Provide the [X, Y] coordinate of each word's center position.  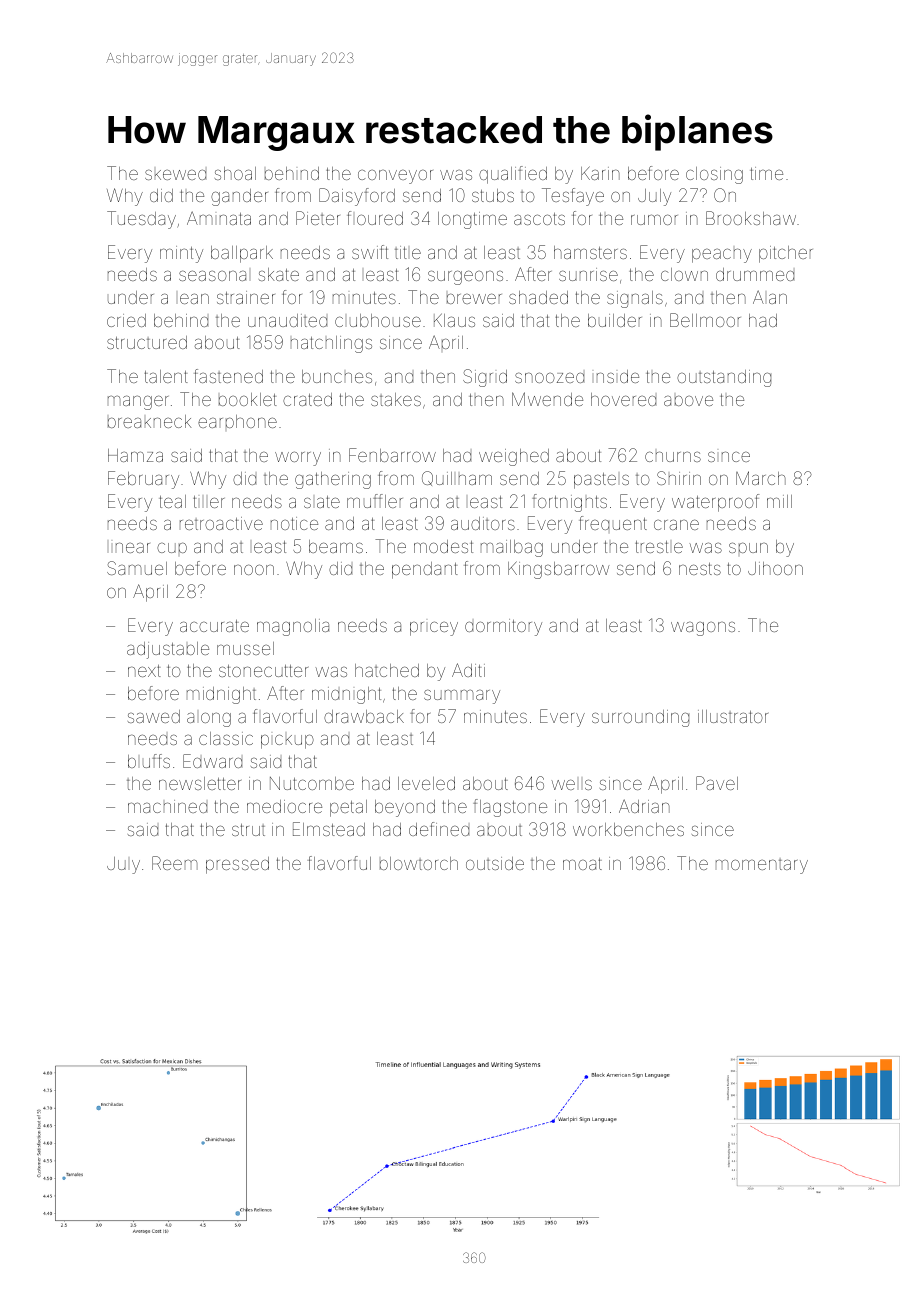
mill [779, 501]
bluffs [149, 761]
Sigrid [485, 378]
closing [714, 175]
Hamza [135, 455]
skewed [175, 175]
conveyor [395, 177]
